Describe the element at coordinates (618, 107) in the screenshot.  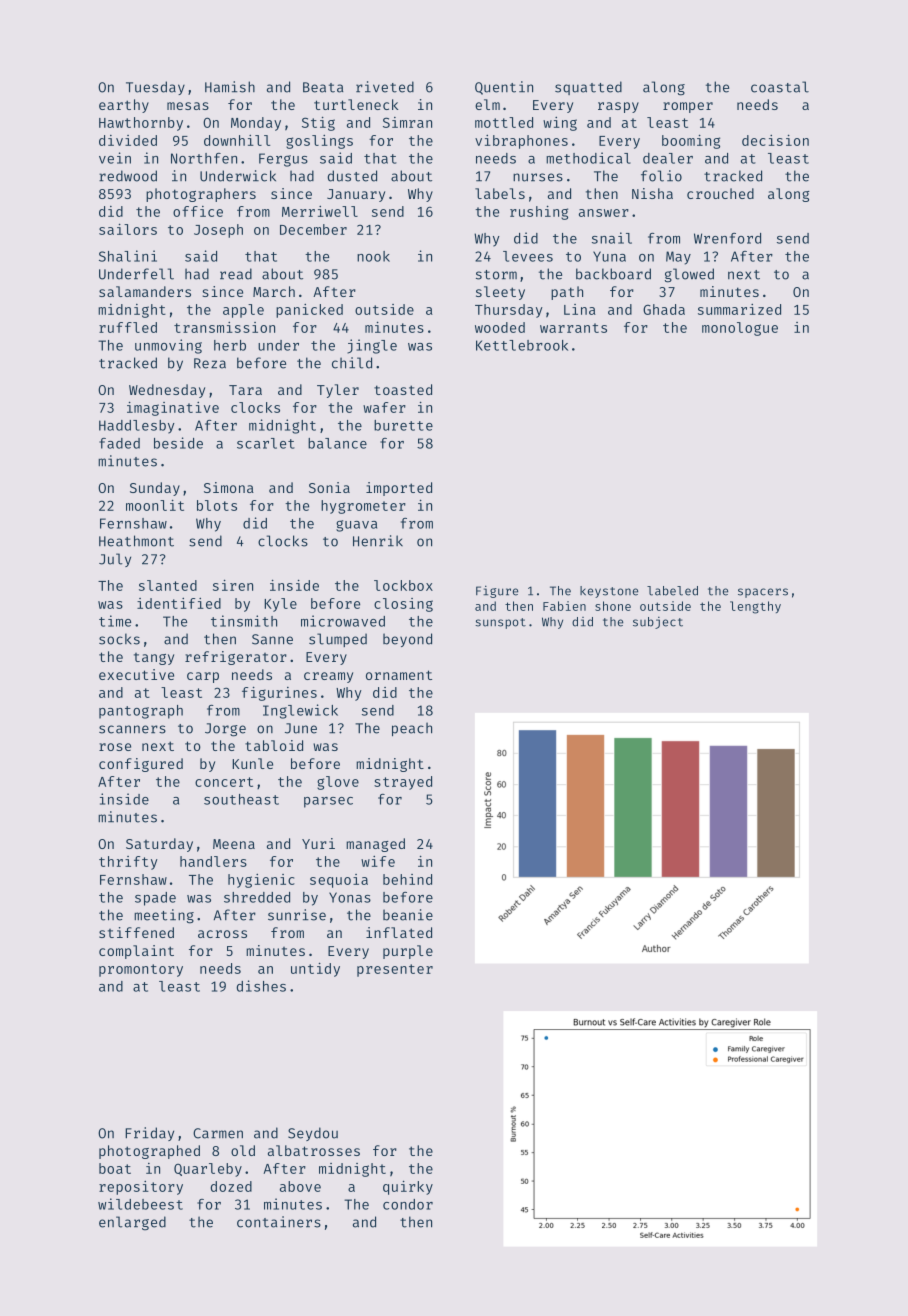
I see `raspy` at that location.
